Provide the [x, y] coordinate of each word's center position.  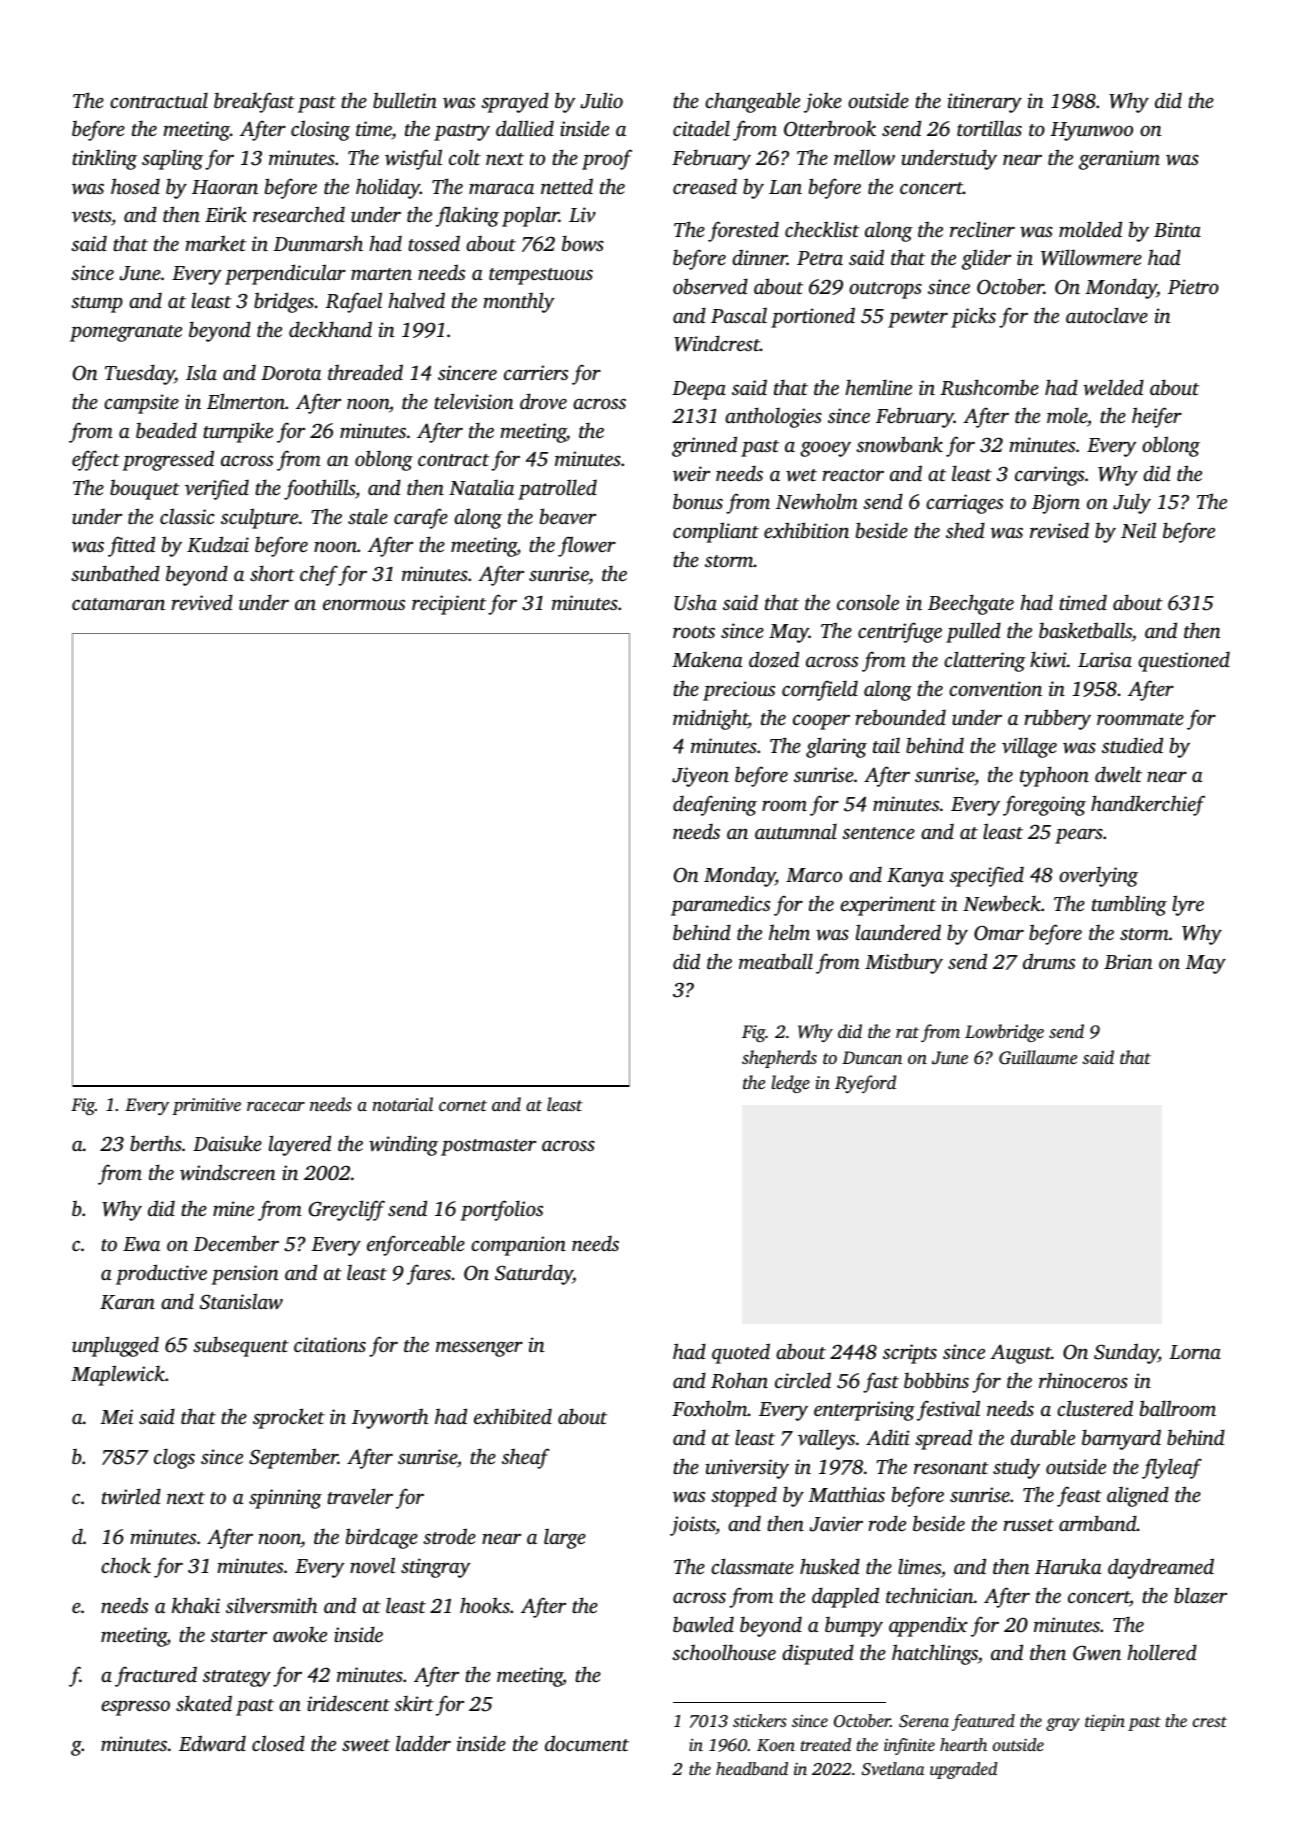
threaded [365, 372]
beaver [568, 516]
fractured [156, 1676]
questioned [1184, 662]
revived [202, 602]
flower [587, 546]
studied [1132, 745]
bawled [703, 1625]
